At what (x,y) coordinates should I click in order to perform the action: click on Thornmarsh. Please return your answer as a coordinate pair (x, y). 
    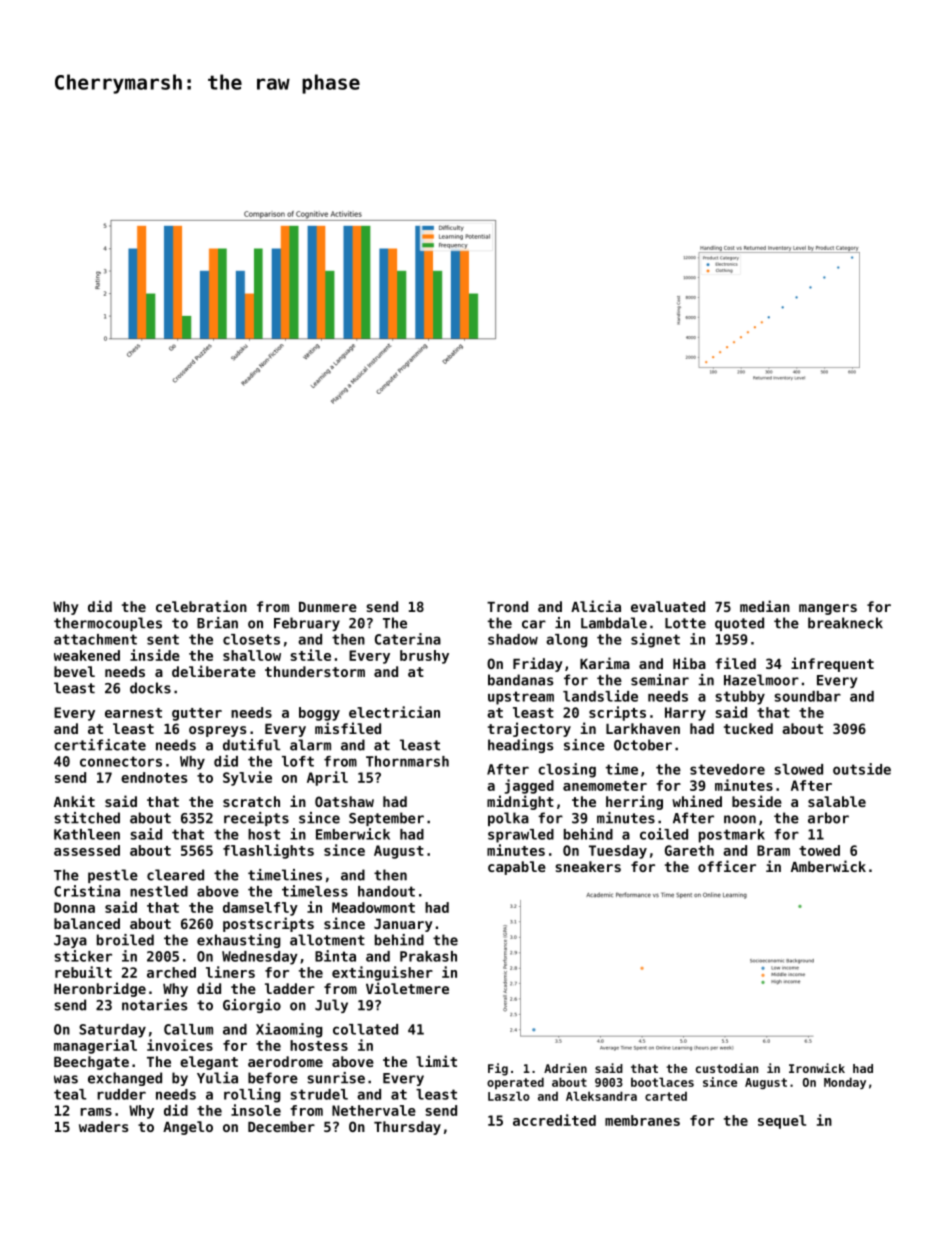
    Looking at the image, I should click on (407, 761).
